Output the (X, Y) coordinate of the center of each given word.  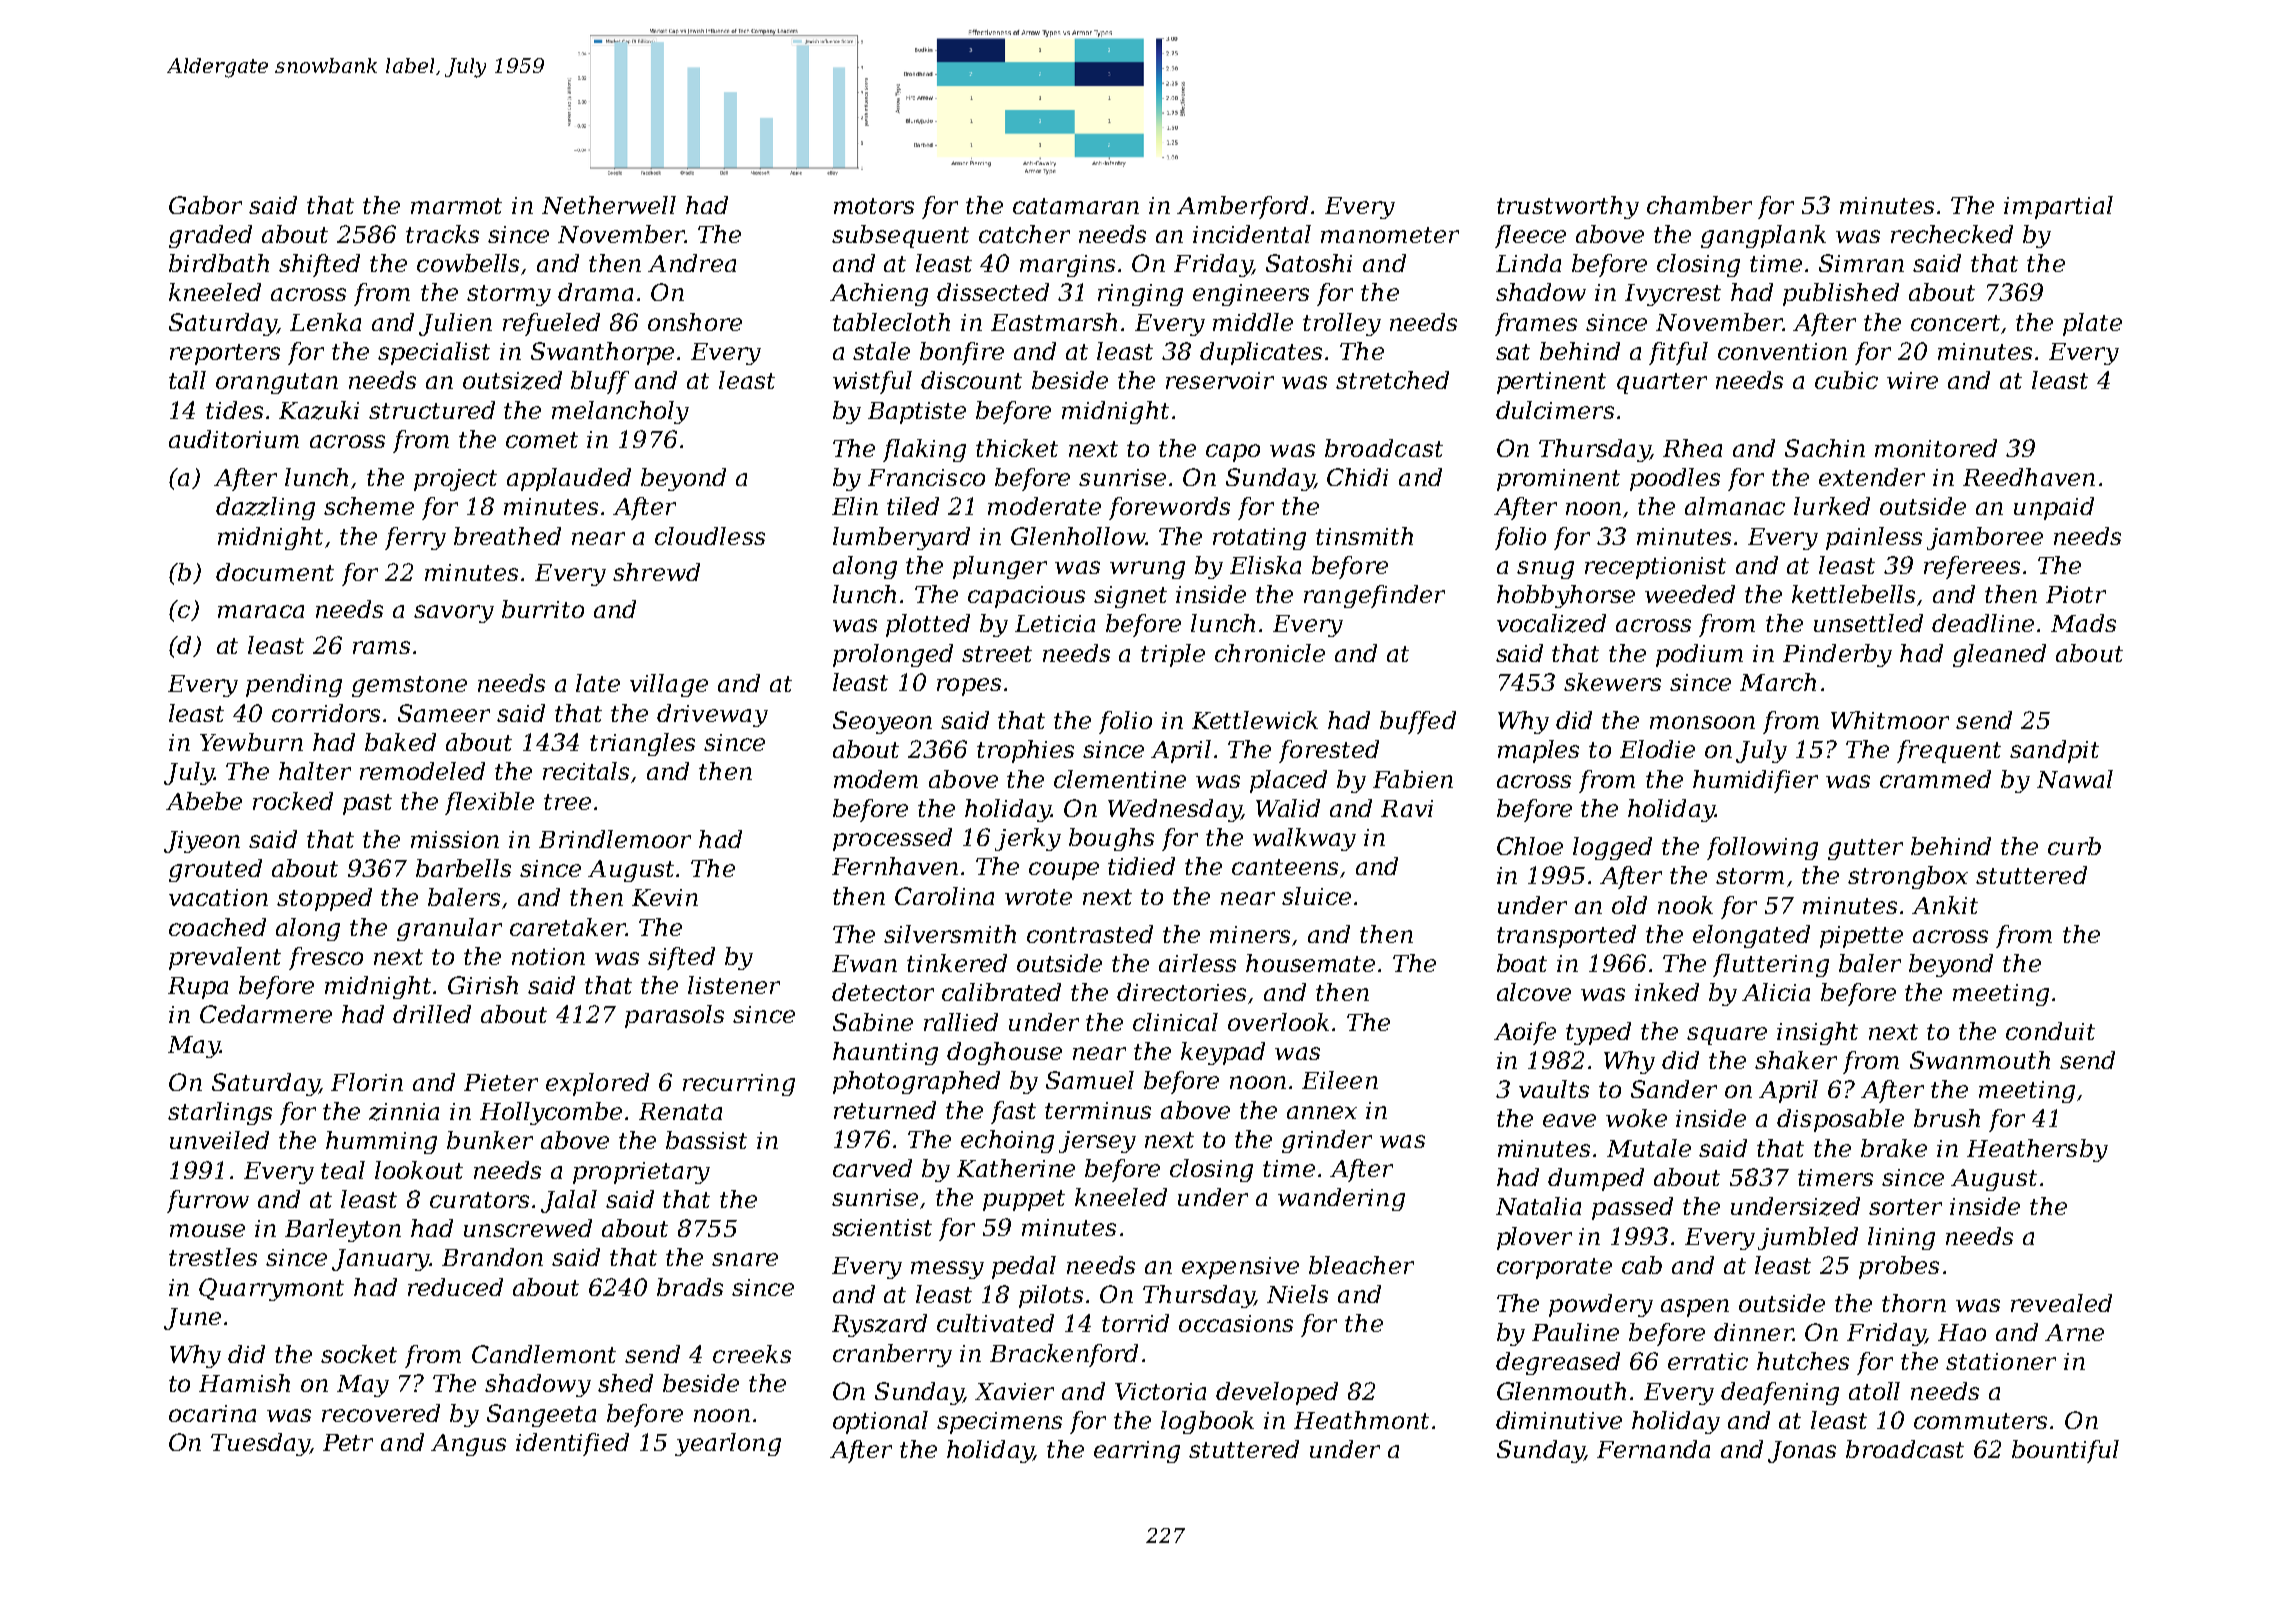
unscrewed (528, 1228)
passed (1632, 1208)
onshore (695, 322)
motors (874, 206)
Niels (1297, 1294)
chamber (1699, 205)
